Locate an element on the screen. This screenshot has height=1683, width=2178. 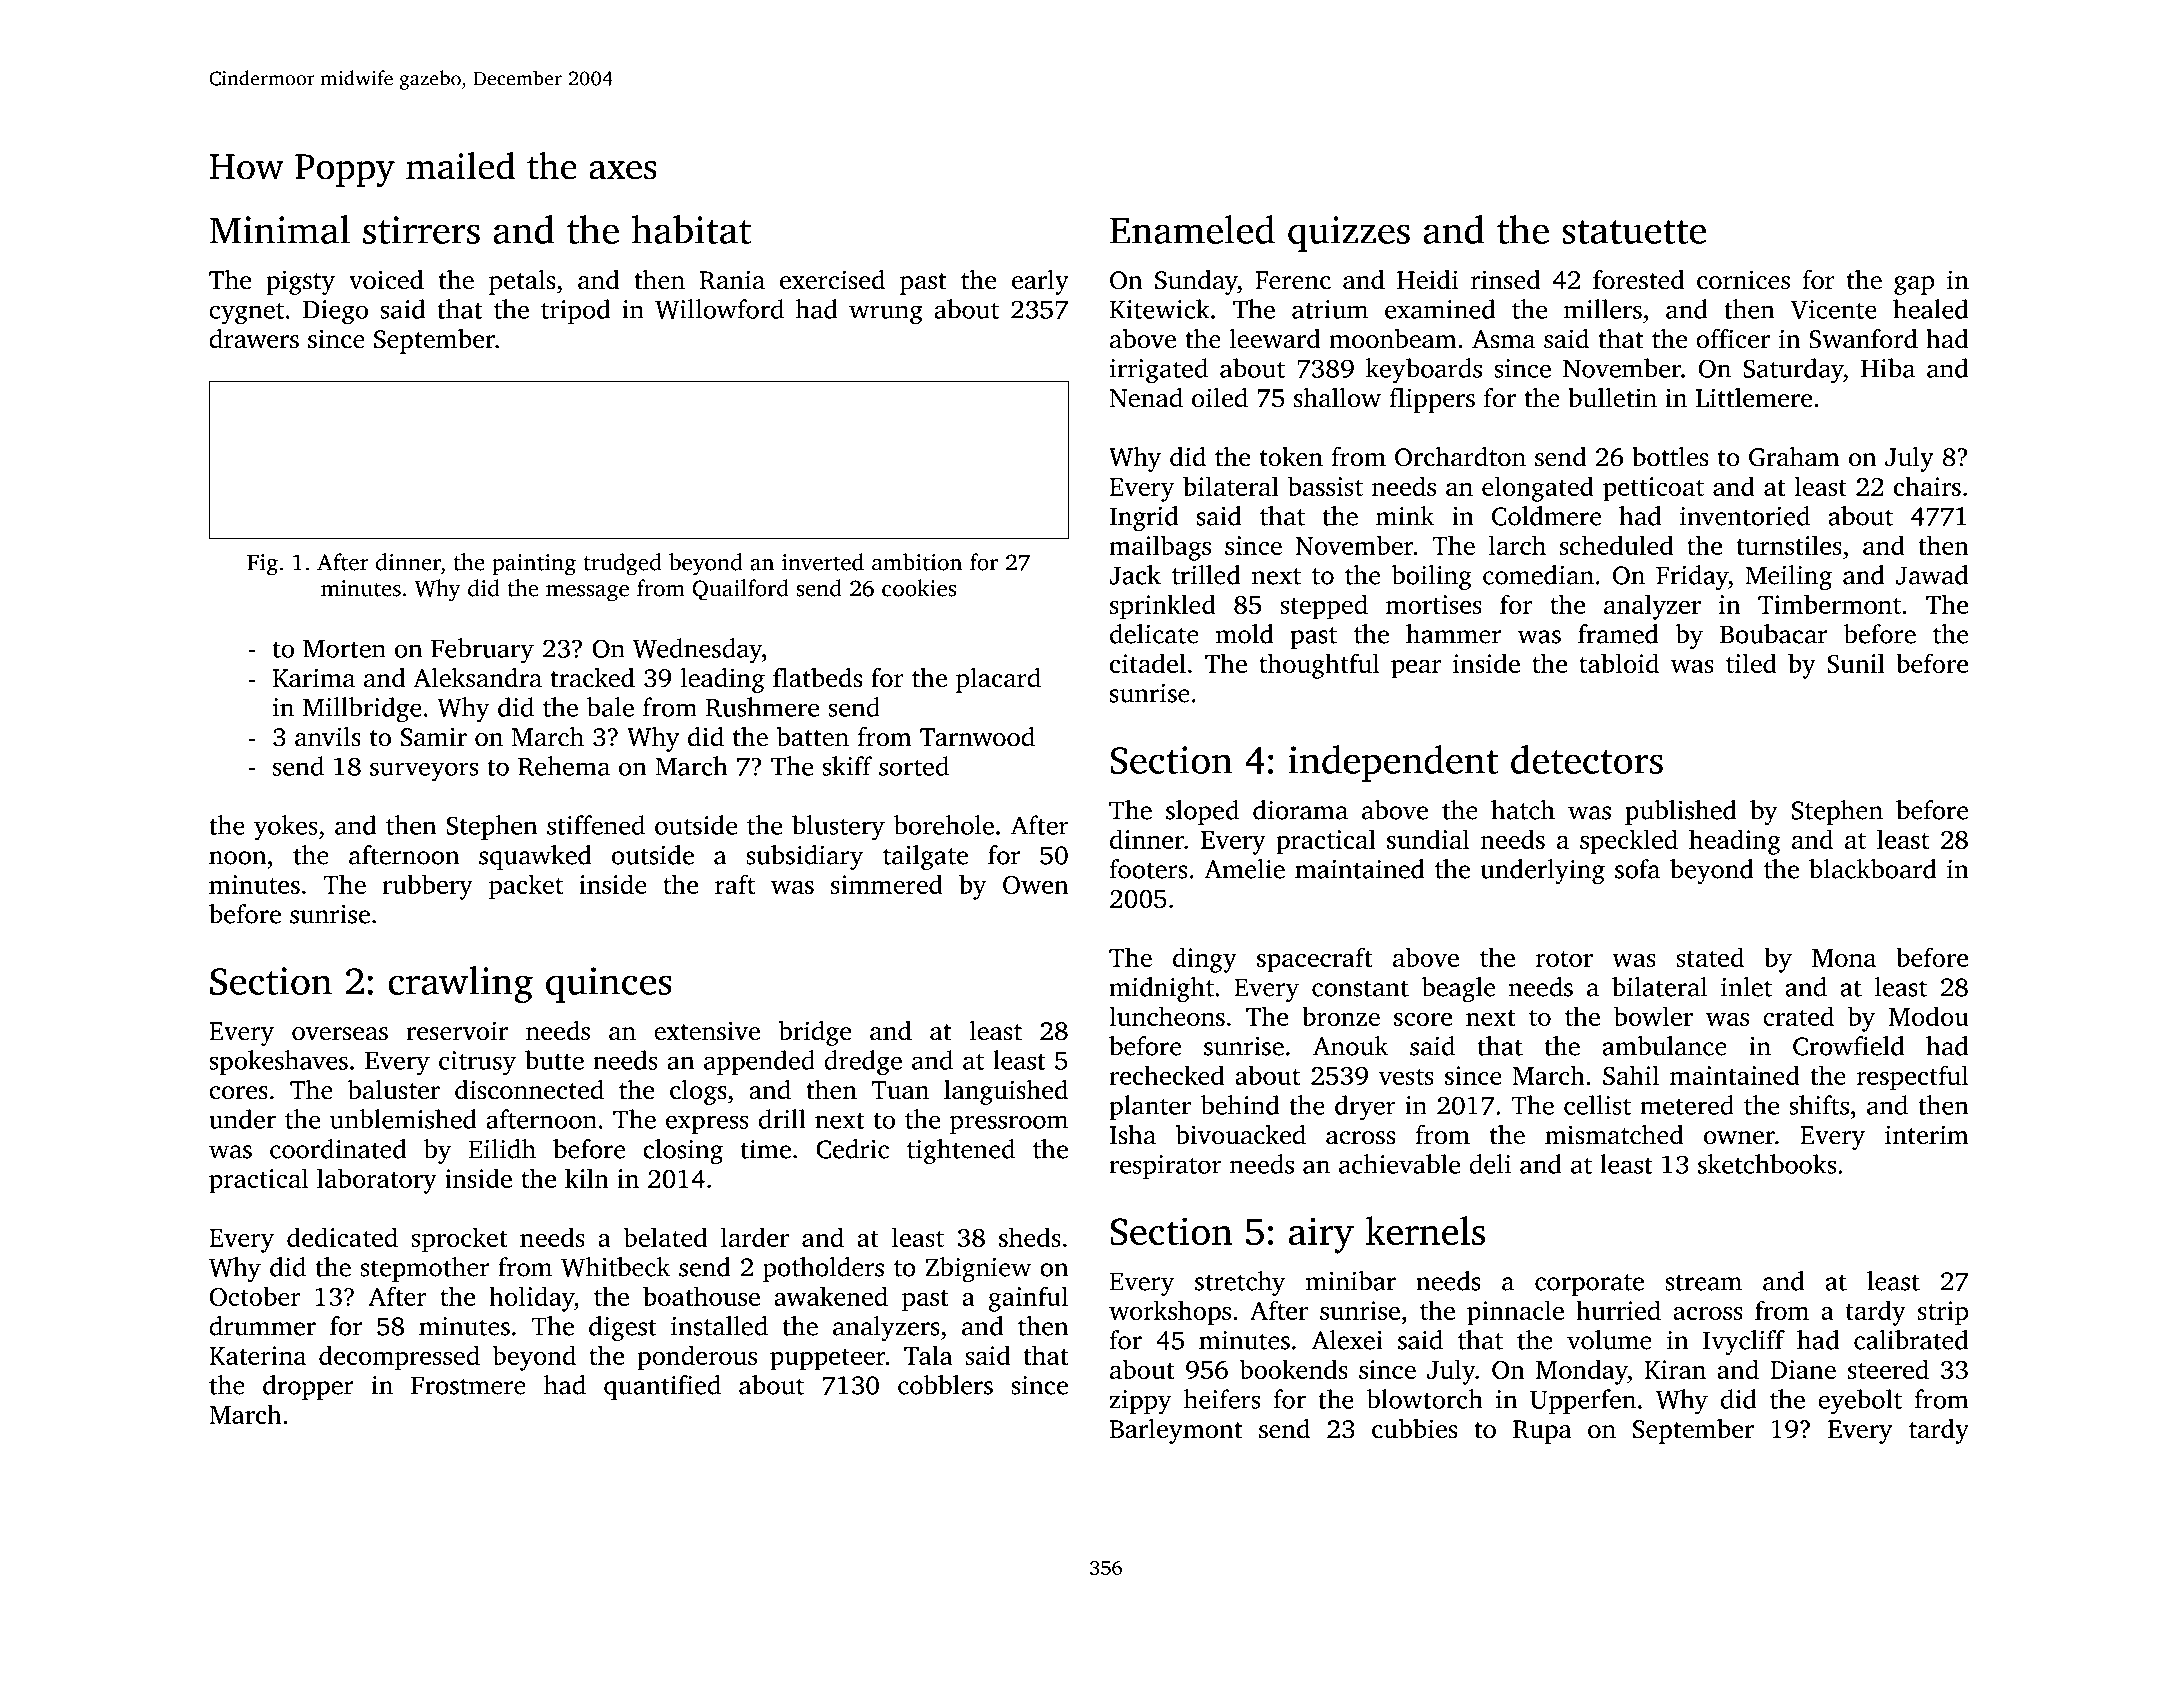
Vicente is located at coordinates (1834, 309).
